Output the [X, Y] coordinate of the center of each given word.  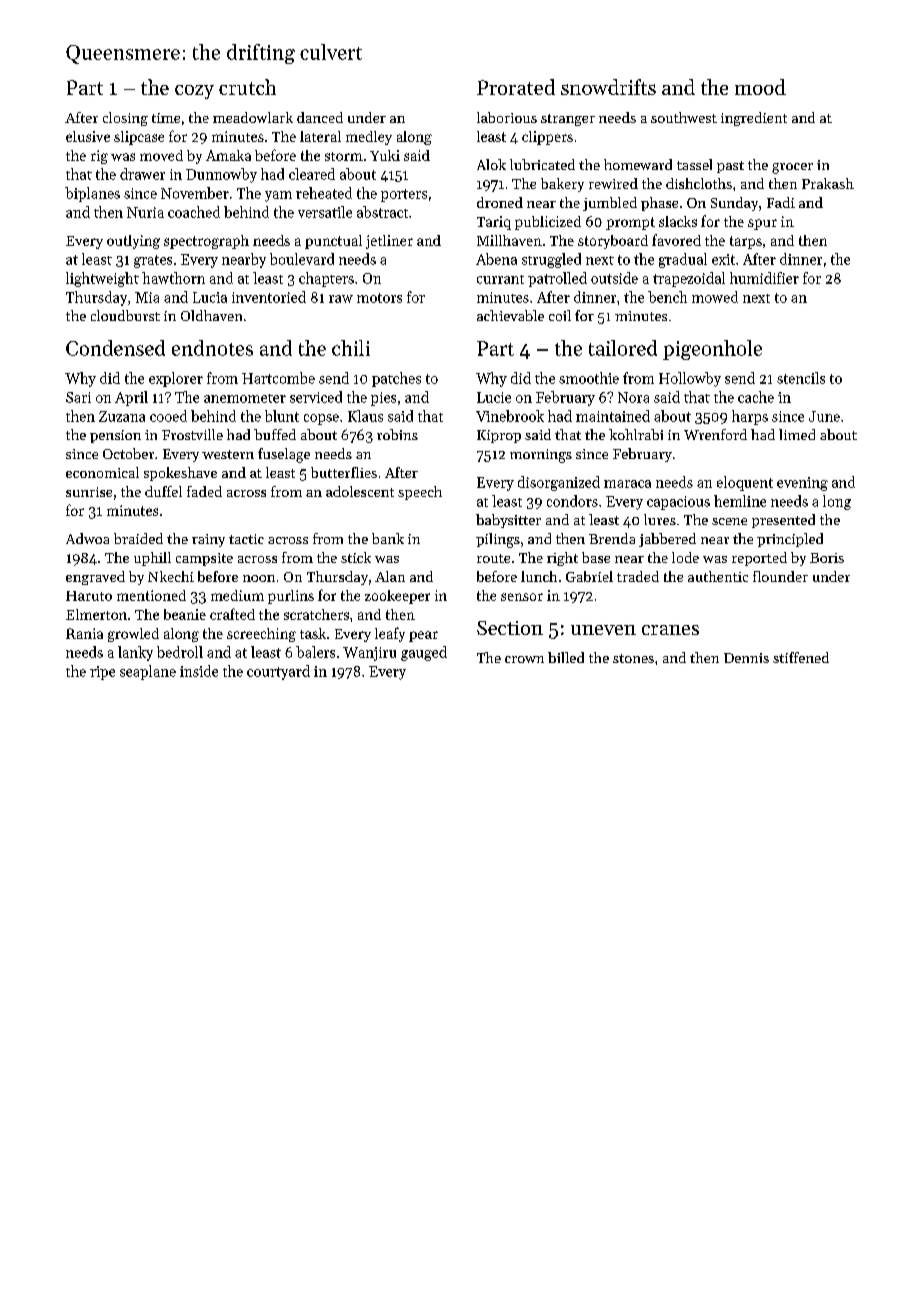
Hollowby [690, 379]
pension [115, 436]
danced [320, 117]
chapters [326, 279]
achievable [510, 315]
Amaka [228, 155]
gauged [424, 653]
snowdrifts [608, 87]
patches [396, 379]
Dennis [746, 658]
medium [237, 595]
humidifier [764, 278]
